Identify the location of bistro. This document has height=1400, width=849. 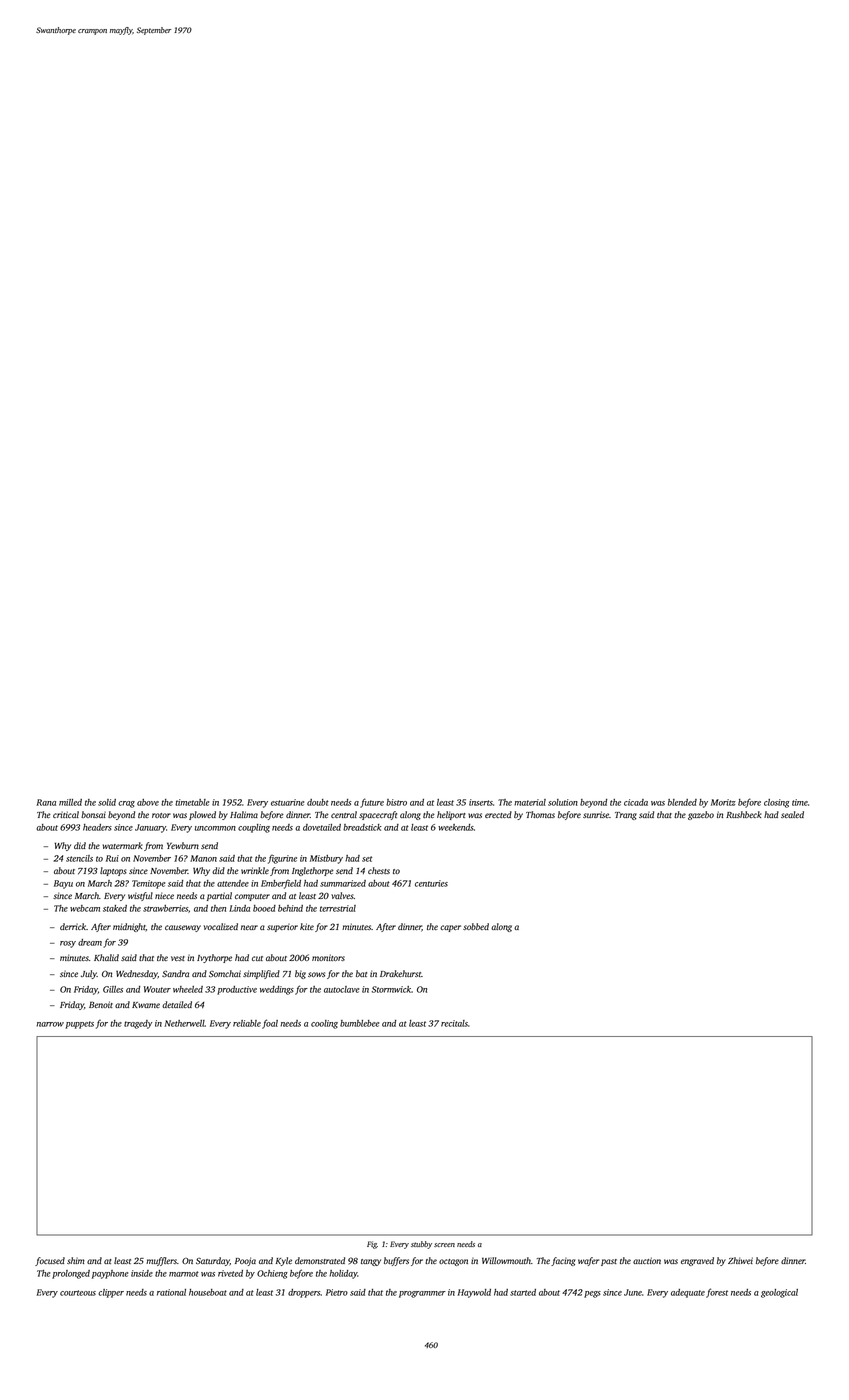
(396, 802).
